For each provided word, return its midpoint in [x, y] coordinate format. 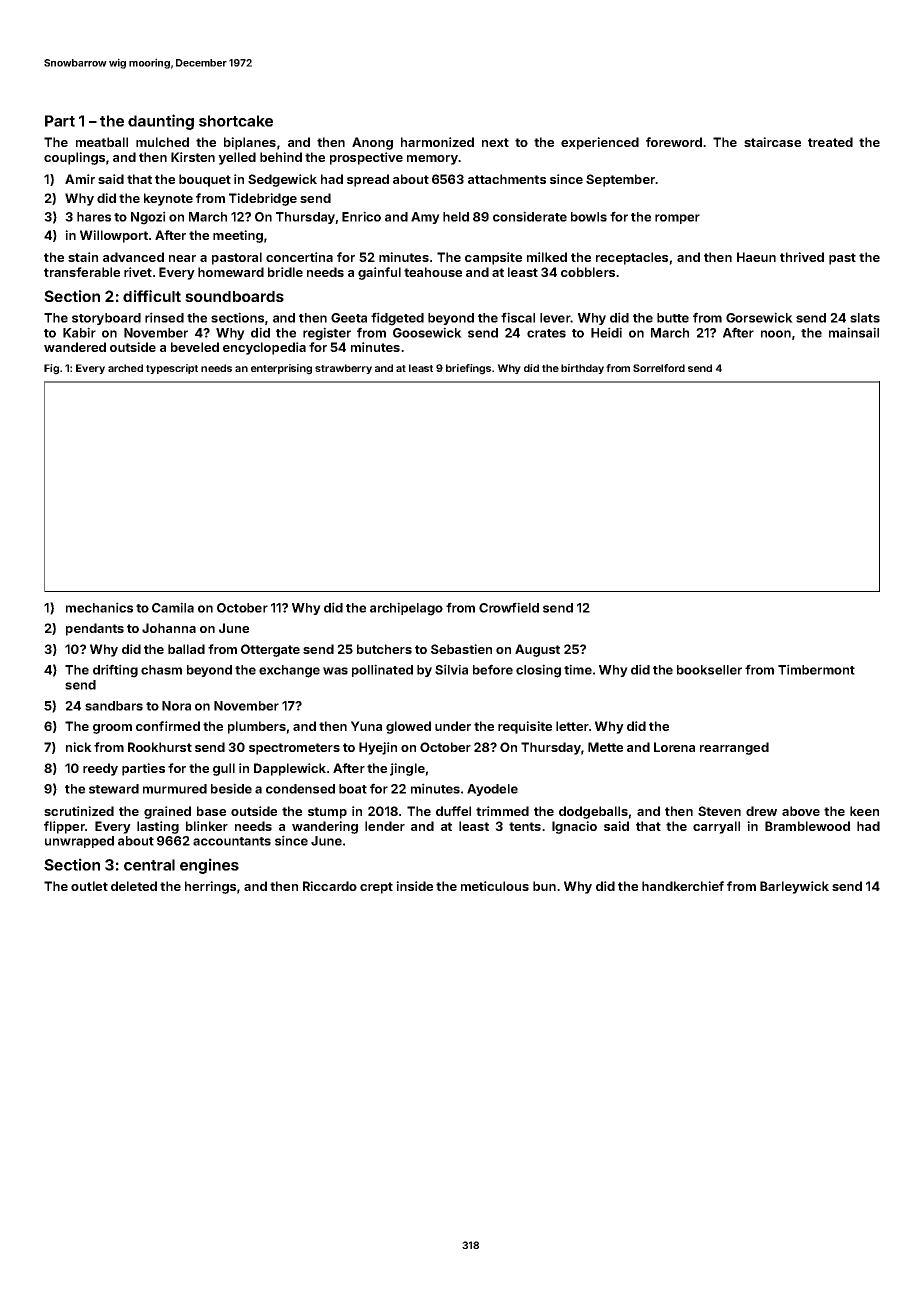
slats [865, 318]
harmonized [437, 142]
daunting [161, 122]
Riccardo [330, 886]
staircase [772, 142]
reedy [100, 769]
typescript [172, 369]
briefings [468, 369]
